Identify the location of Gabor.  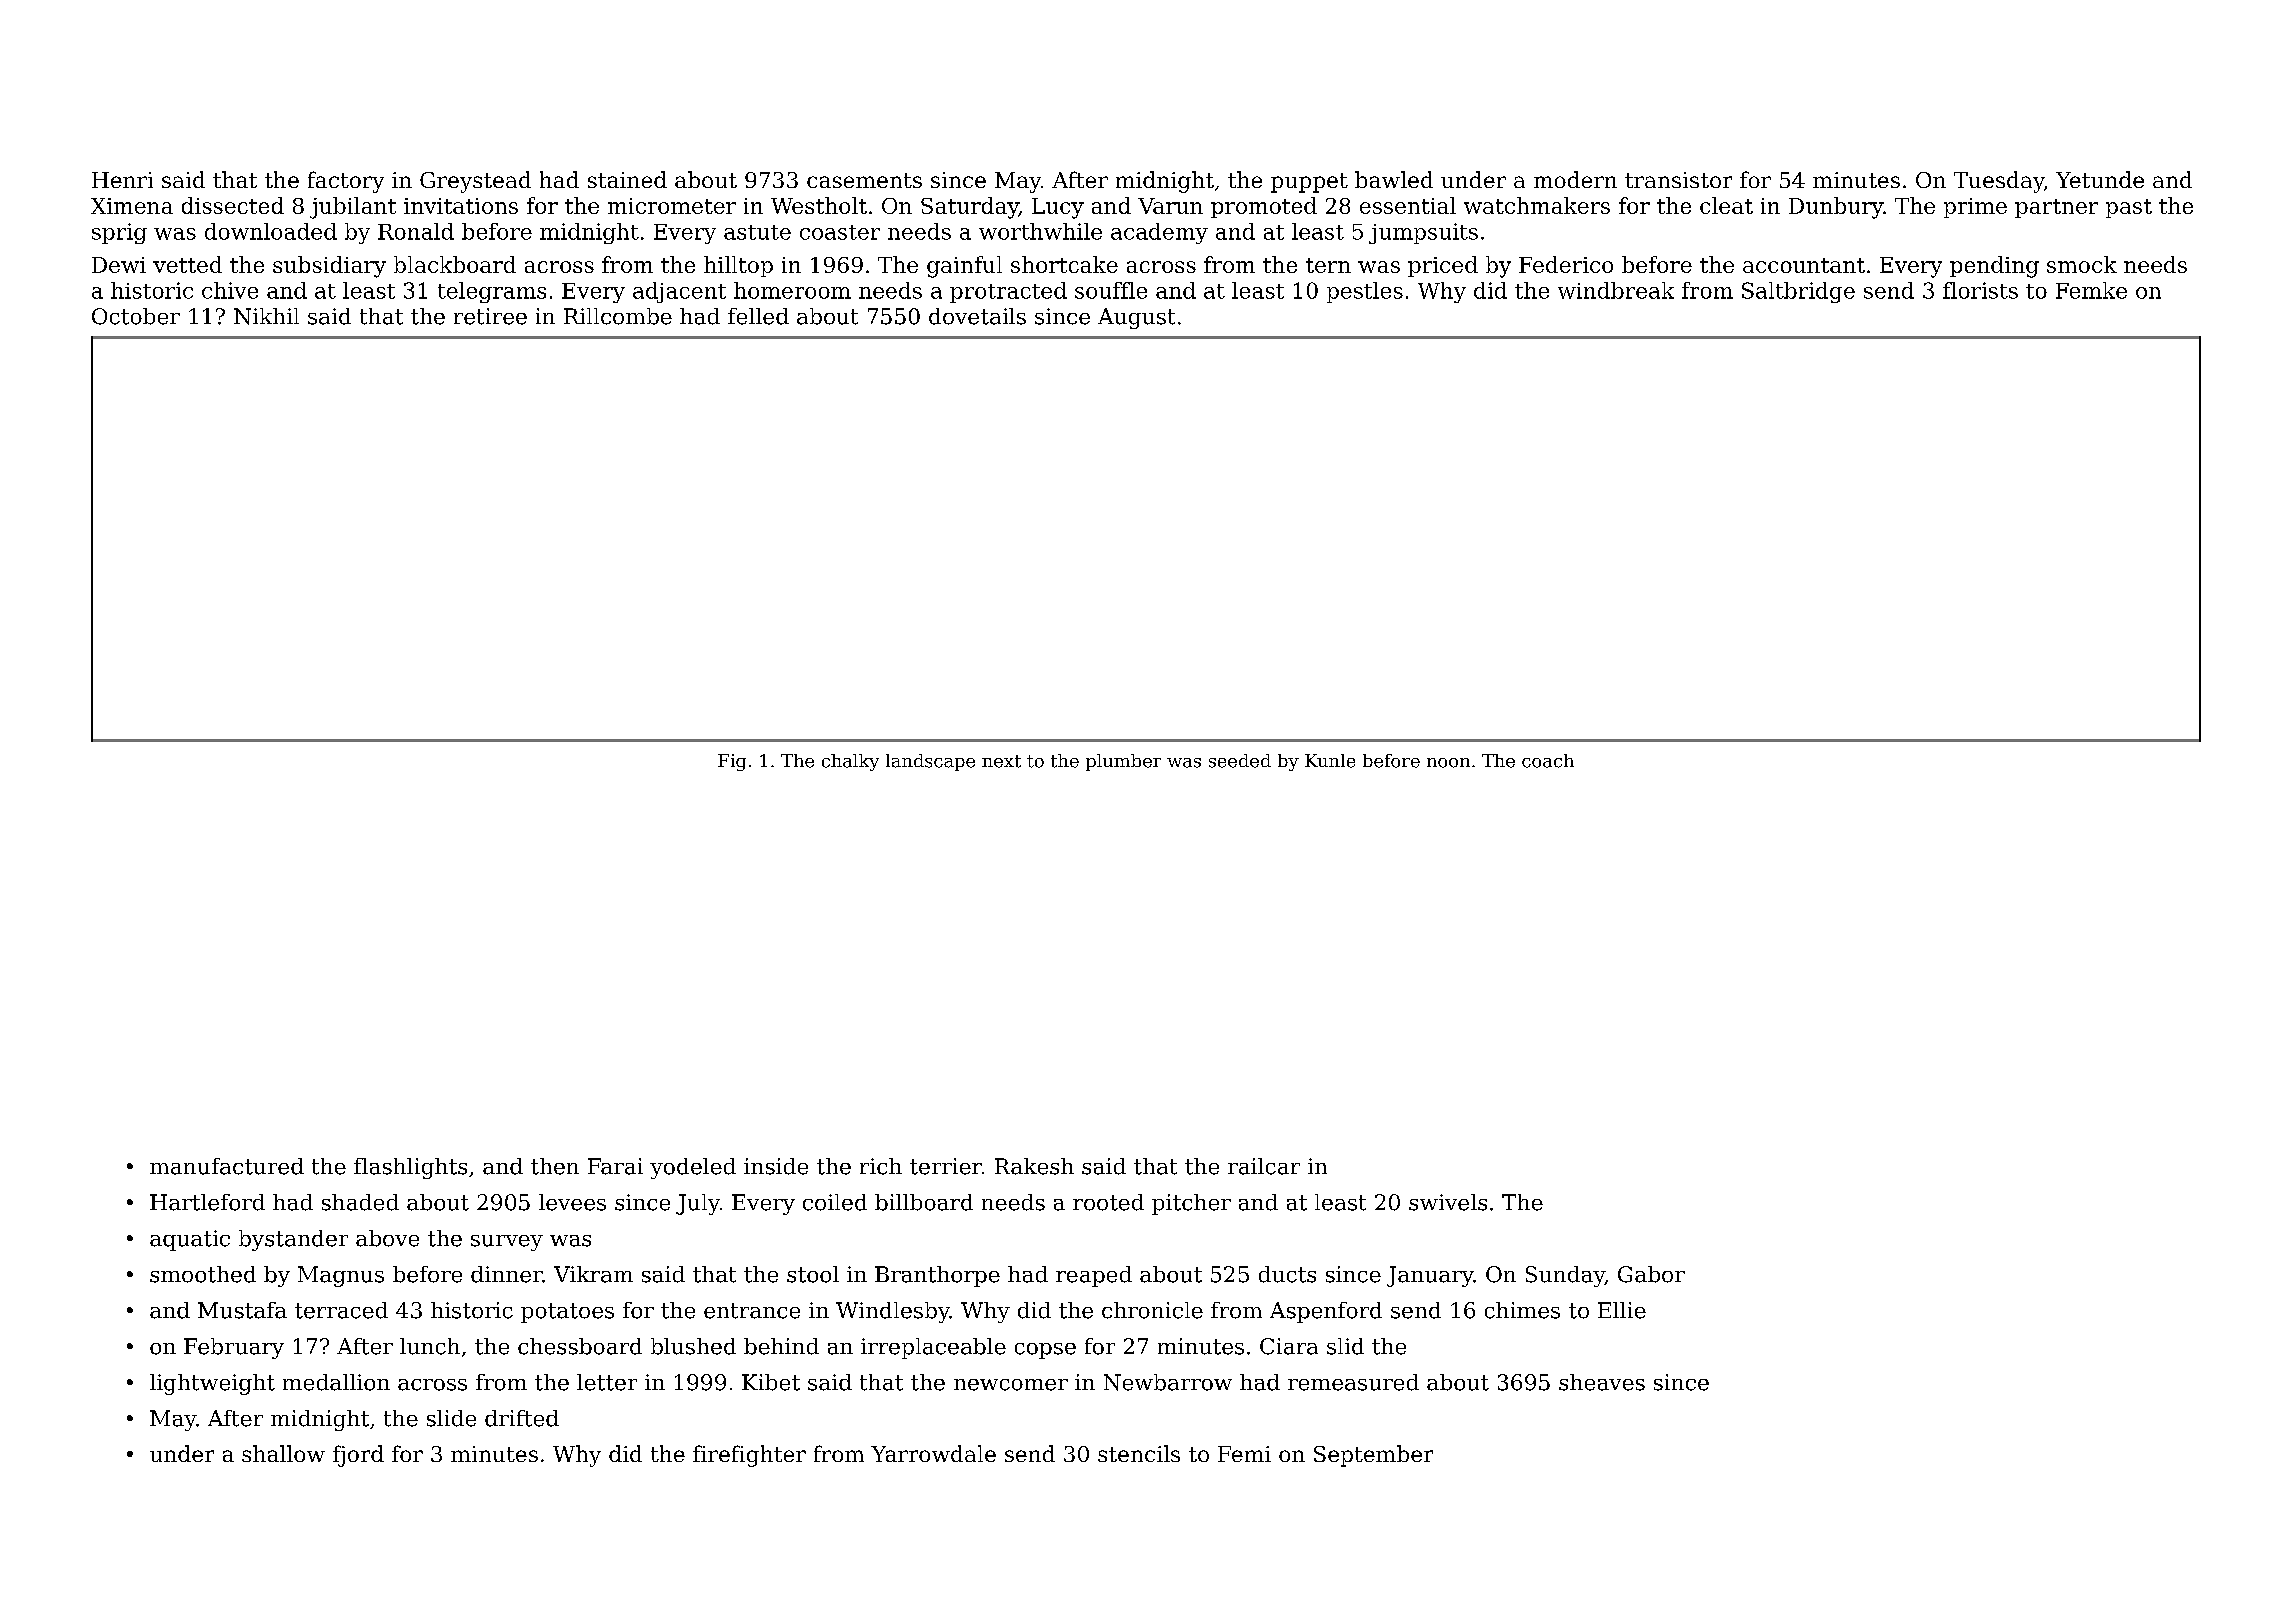
(1651, 1274).
